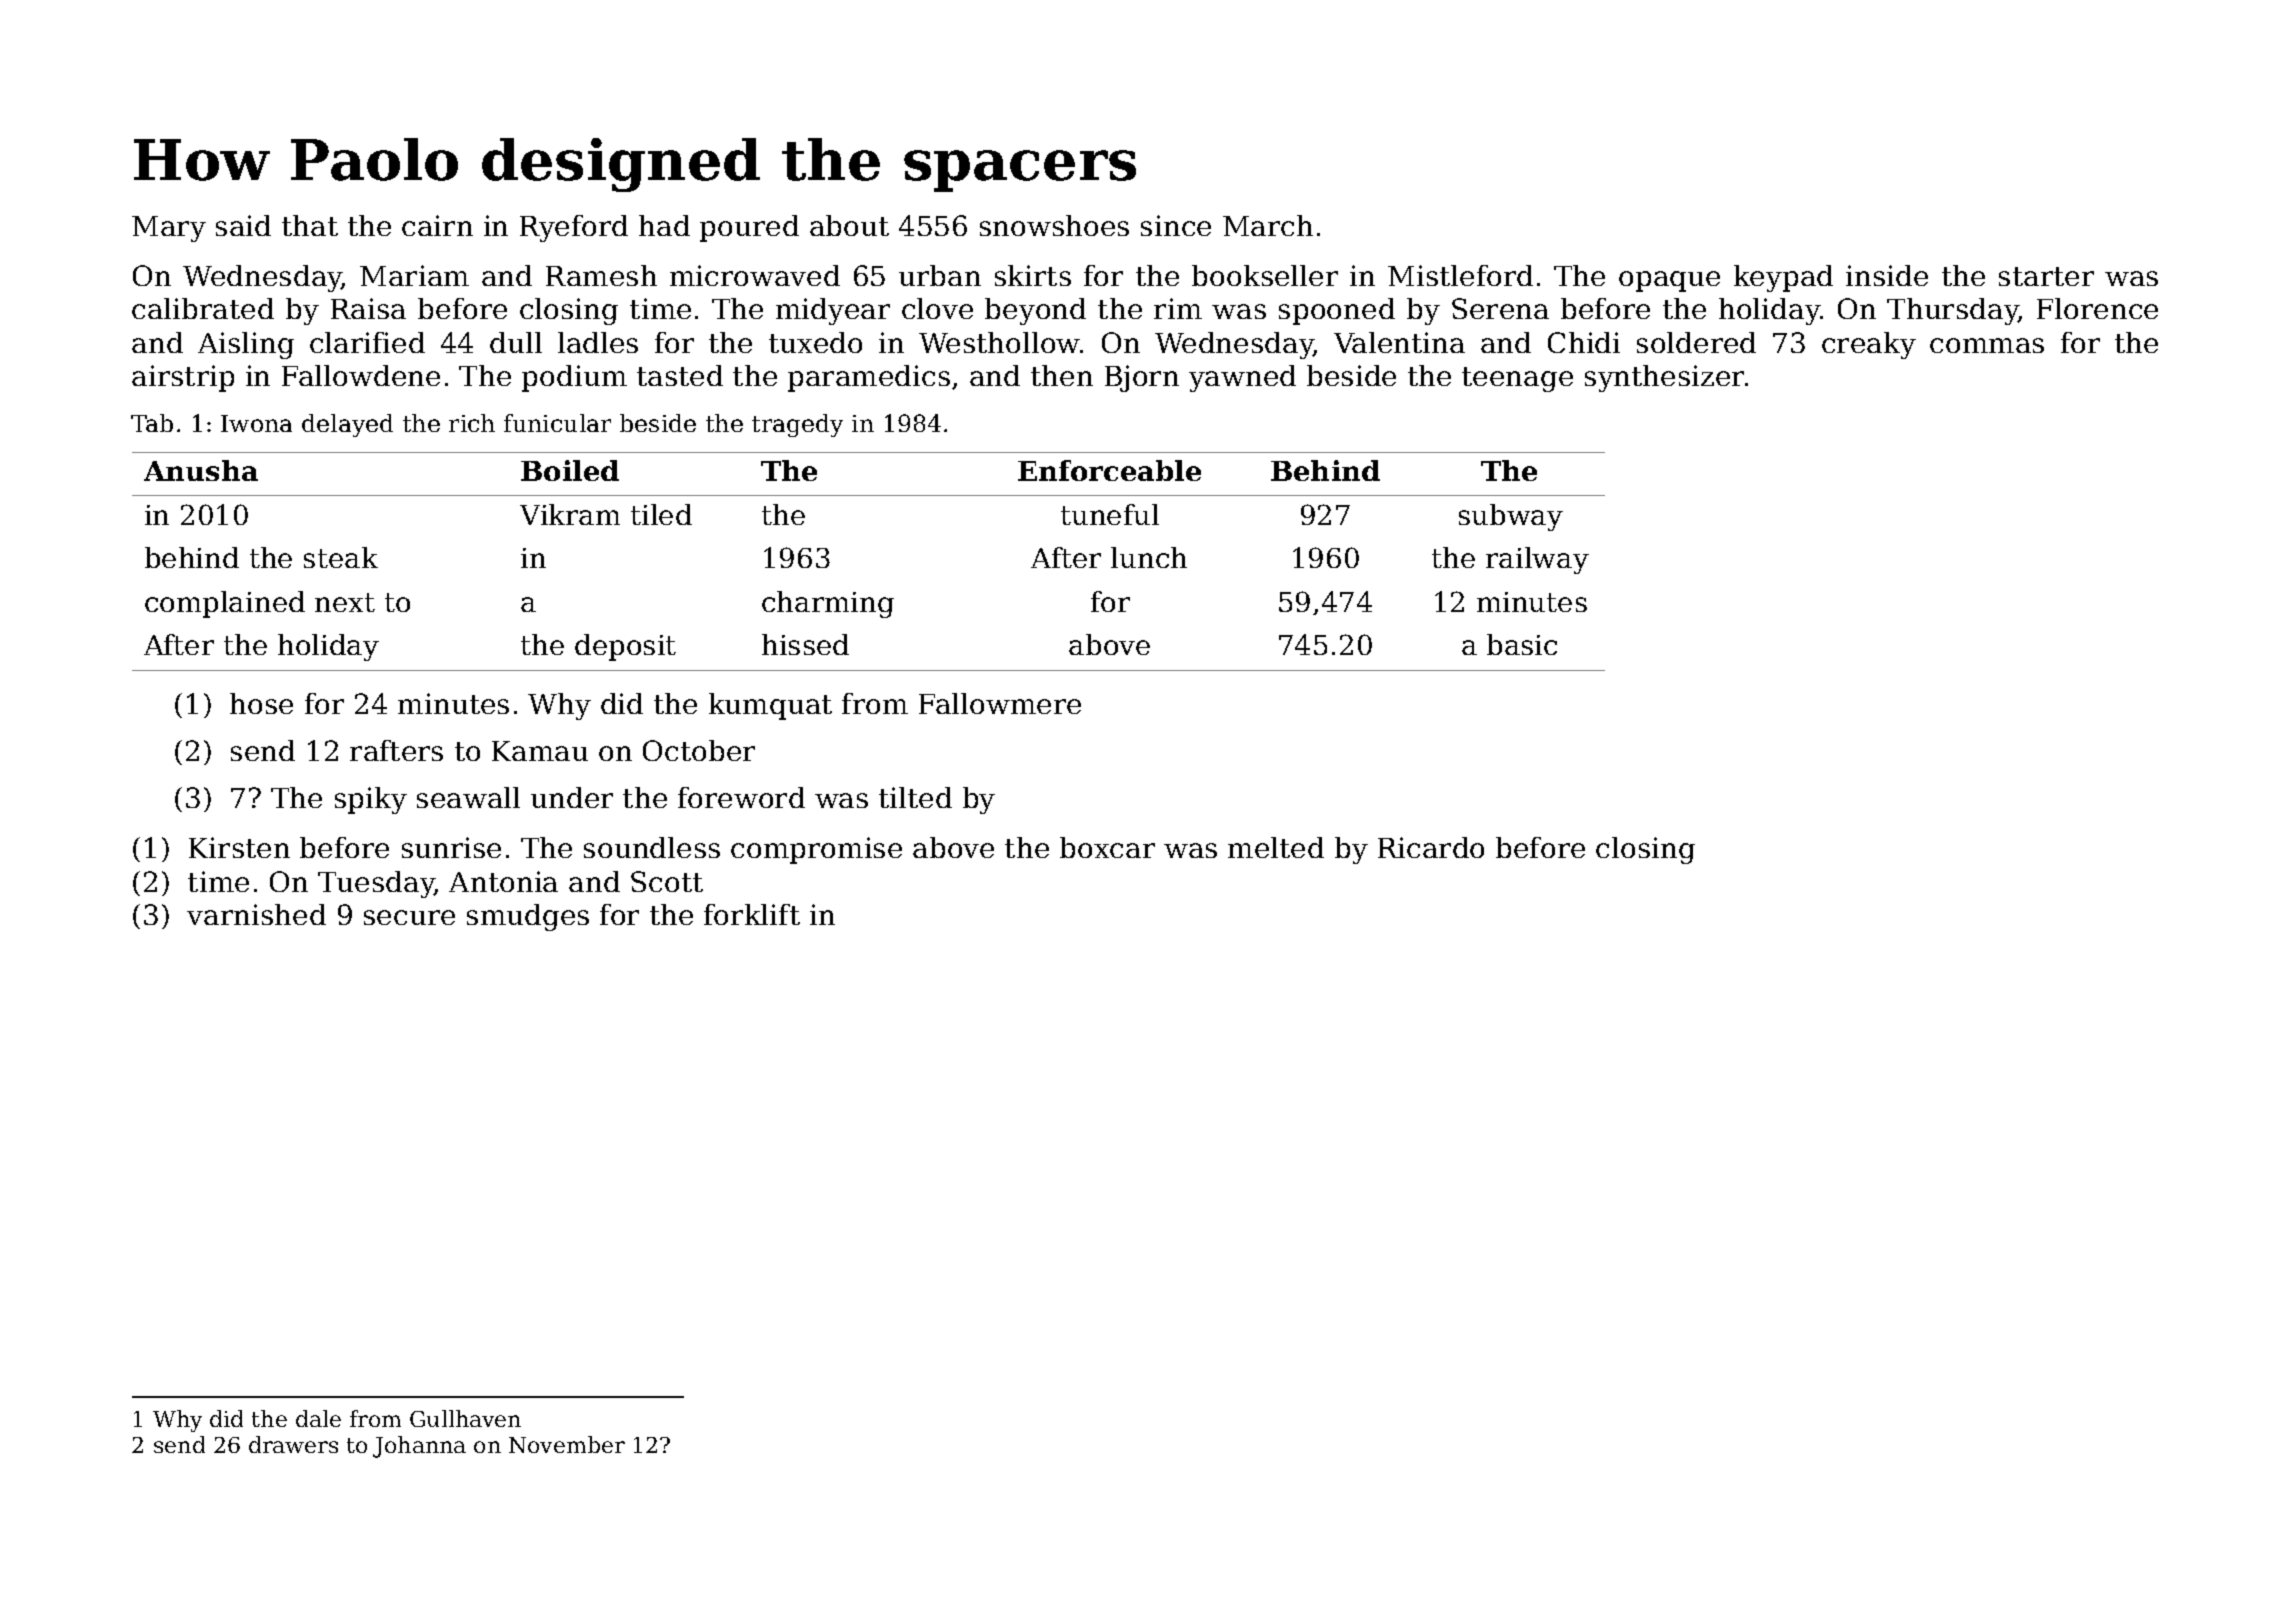  Describe the element at coordinates (371, 800) in the screenshot. I see `spiky` at that location.
